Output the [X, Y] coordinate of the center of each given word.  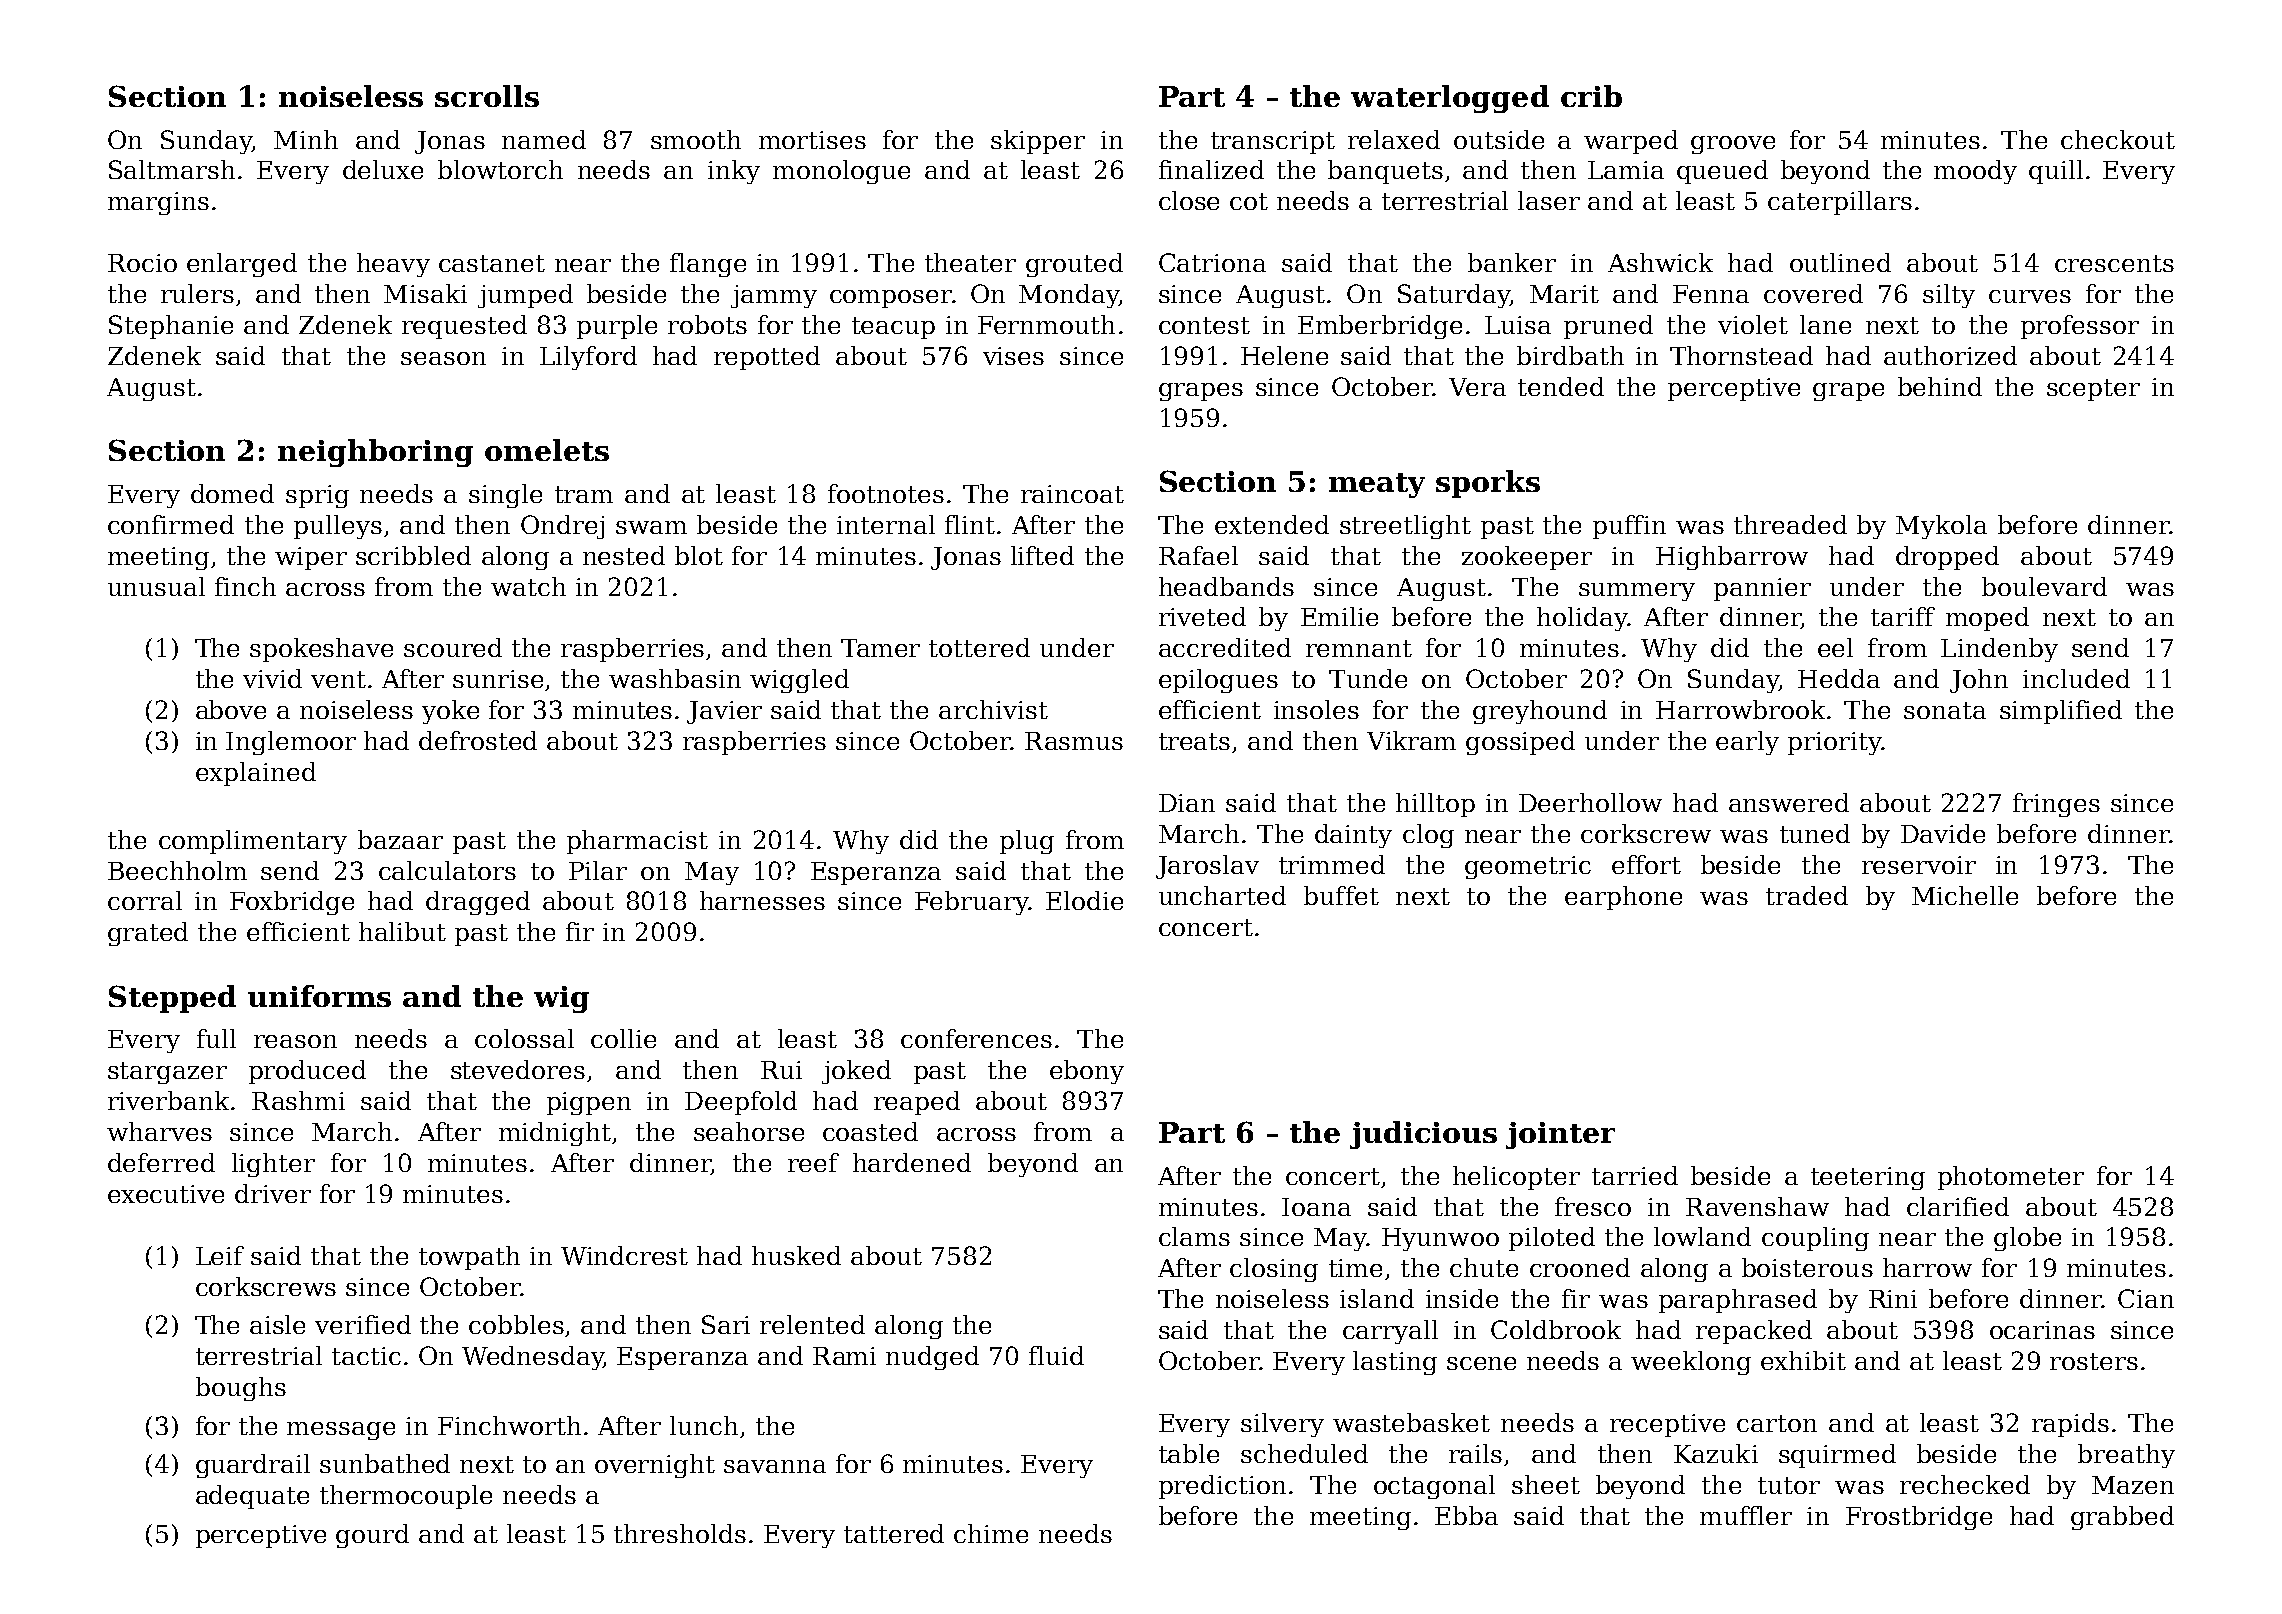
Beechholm [177, 870]
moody [1975, 172]
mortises [812, 140]
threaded [1790, 524]
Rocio [142, 263]
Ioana [1316, 1207]
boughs [241, 1389]
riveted [1202, 616]
